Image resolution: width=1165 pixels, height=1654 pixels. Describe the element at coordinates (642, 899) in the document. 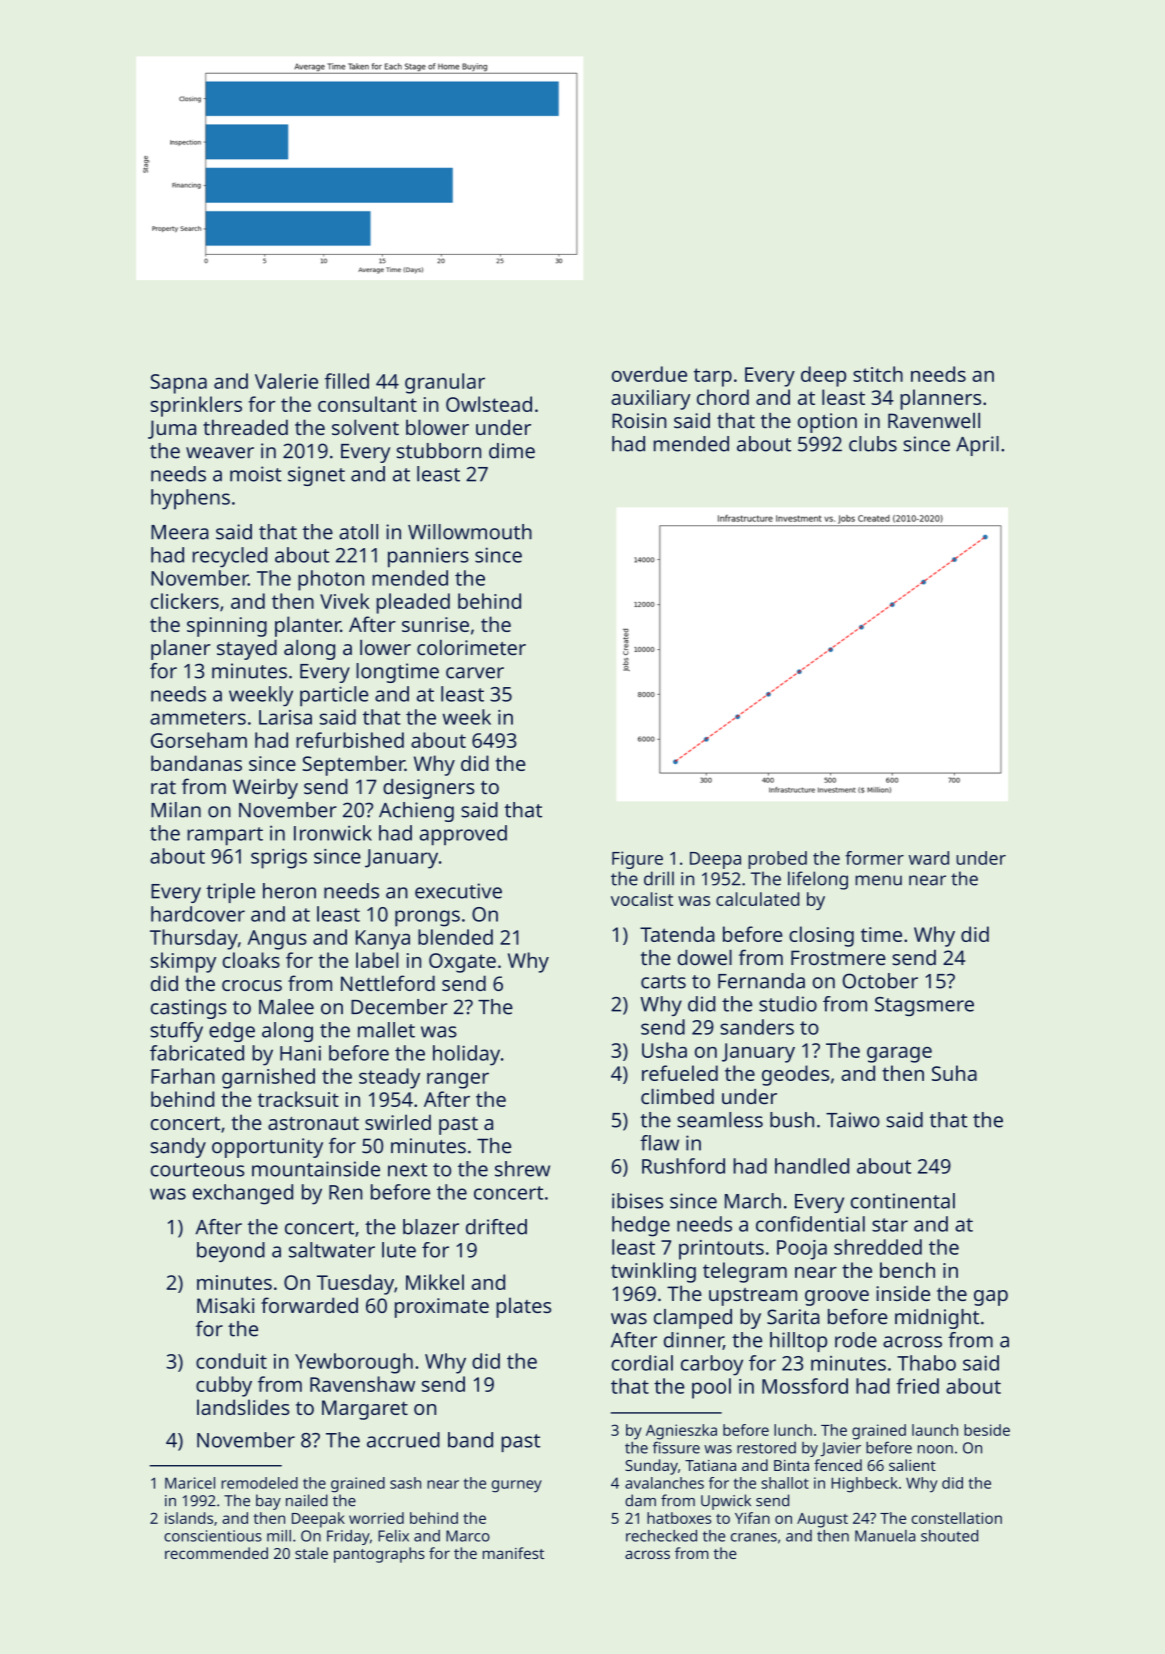

I see `vocalist` at that location.
